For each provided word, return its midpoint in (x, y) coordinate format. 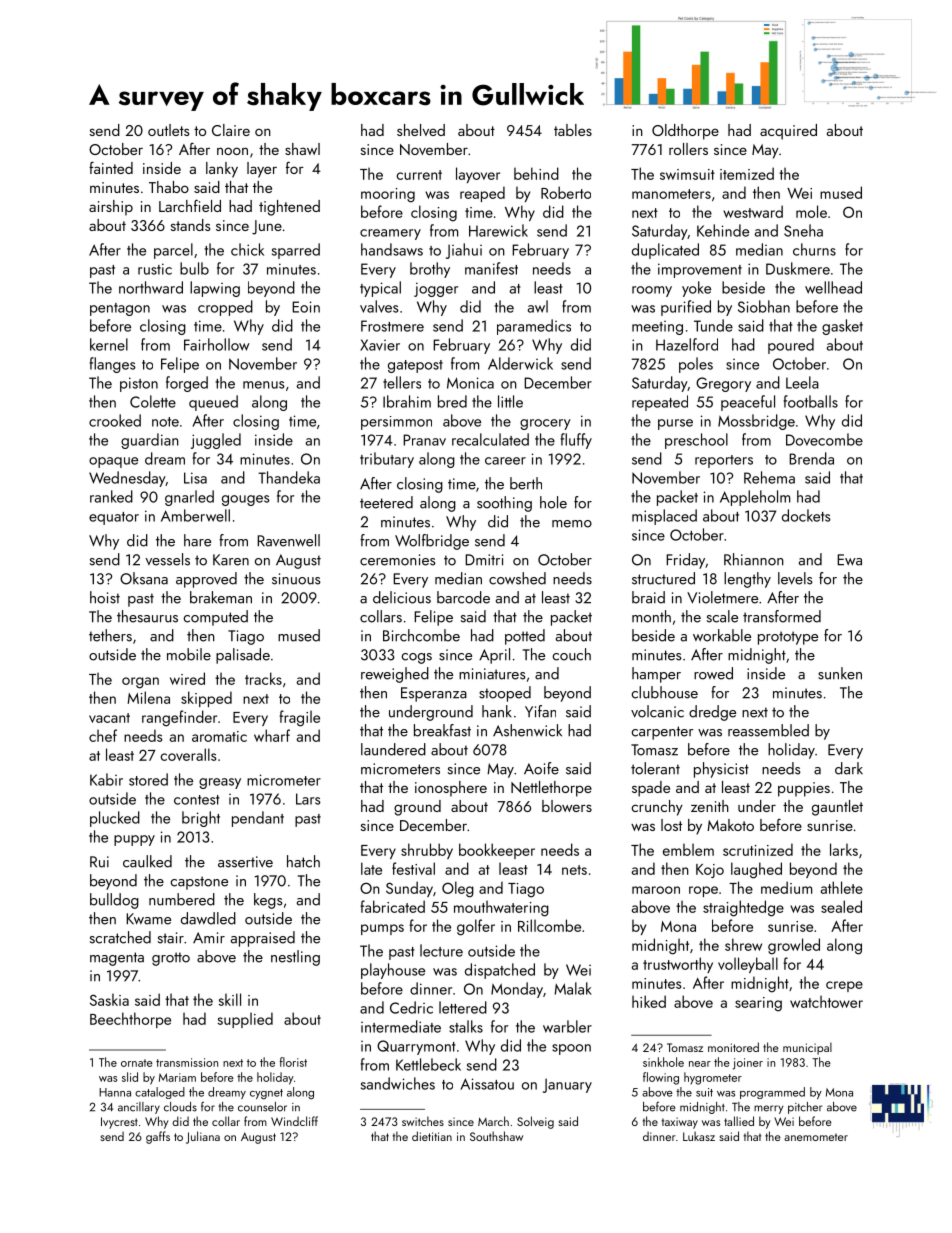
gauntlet (837, 808)
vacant (109, 718)
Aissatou (487, 1084)
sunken (840, 673)
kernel (109, 344)
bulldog (114, 901)
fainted (111, 167)
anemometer (816, 1137)
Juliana (203, 1137)
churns (814, 249)
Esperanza (434, 694)
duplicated (665, 251)
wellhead (833, 287)
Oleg (458, 889)
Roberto (566, 192)
